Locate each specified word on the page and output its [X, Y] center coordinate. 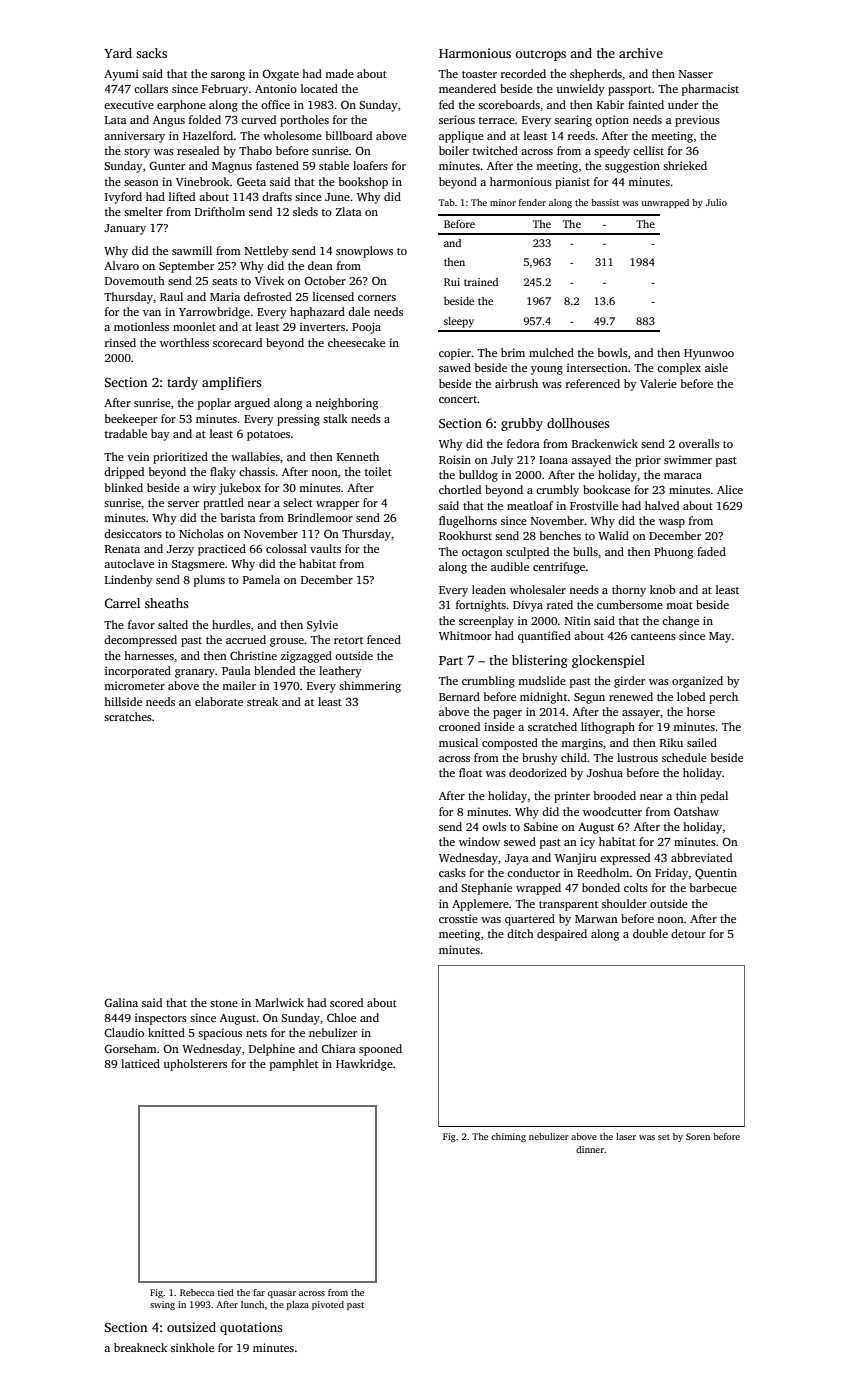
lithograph [608, 728]
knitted [166, 1032]
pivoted [328, 1305]
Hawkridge [364, 1065]
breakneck [140, 1347]
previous [697, 121]
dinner [590, 1149]
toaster [479, 74]
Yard [118, 53]
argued [252, 404]
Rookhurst [465, 535]
